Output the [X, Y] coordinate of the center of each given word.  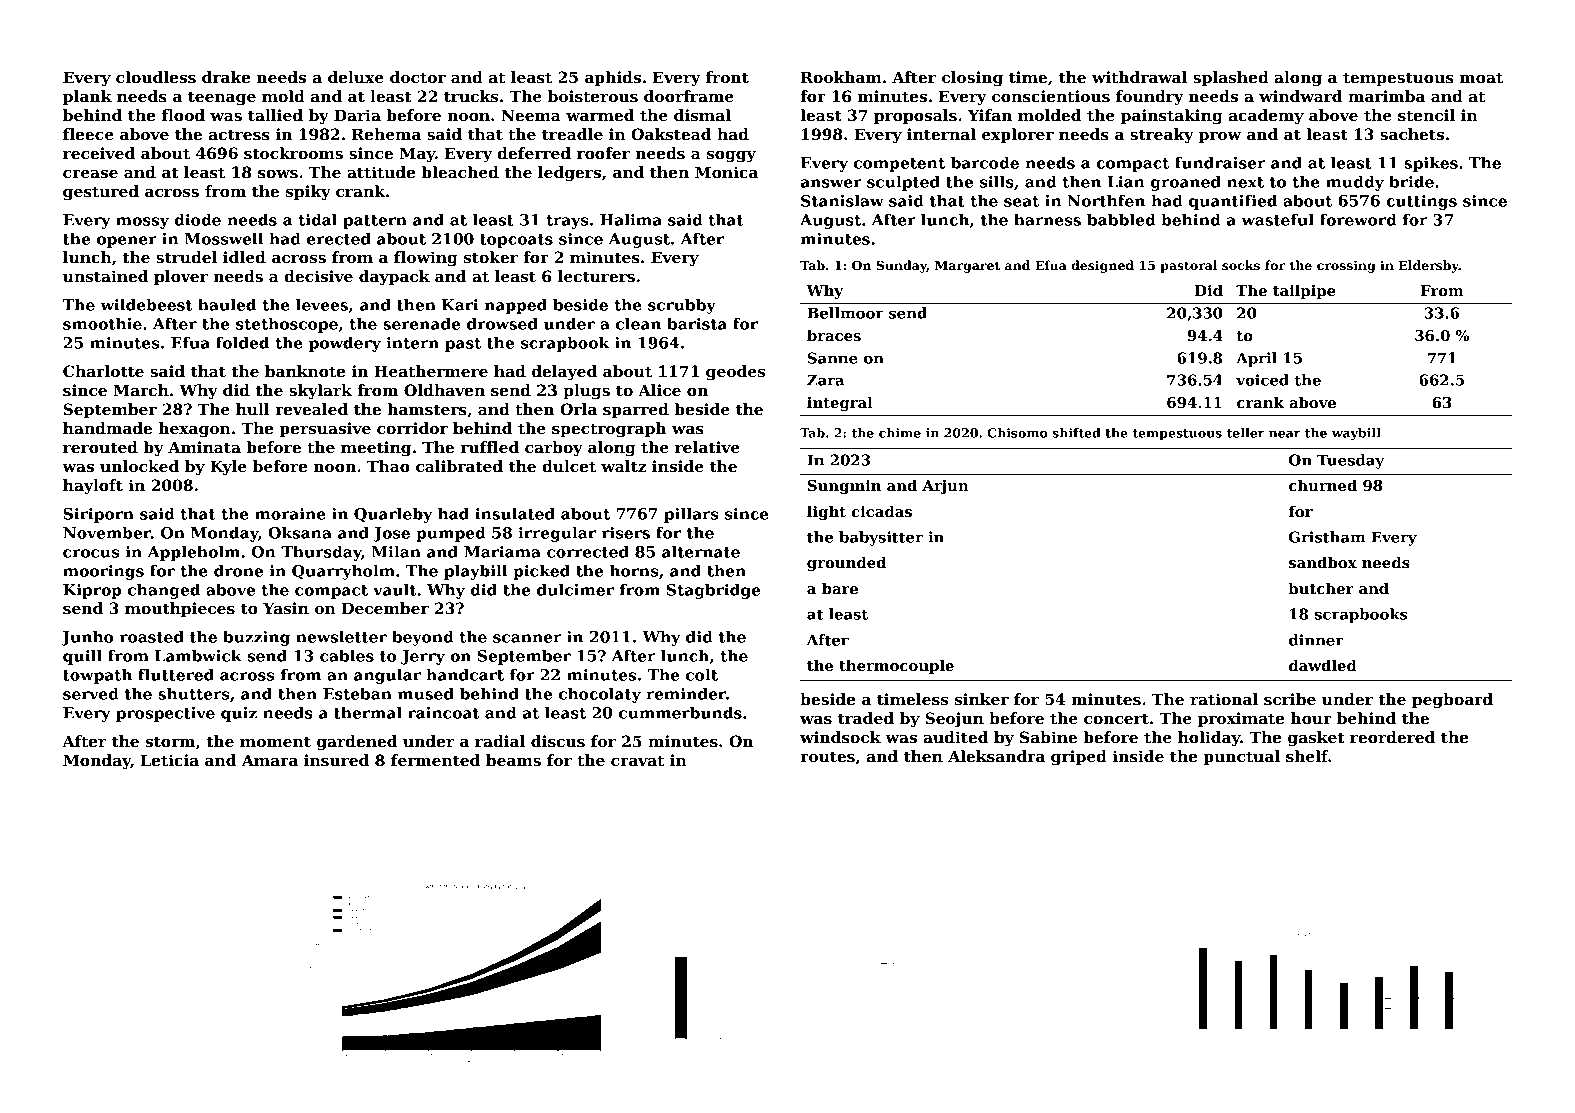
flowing [426, 259]
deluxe [356, 77]
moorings [103, 572]
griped [1079, 758]
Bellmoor [845, 313]
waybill [1356, 434]
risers [626, 533]
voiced [1262, 380]
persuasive [325, 429]
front [727, 77]
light [826, 512]
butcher [1321, 588]
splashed [1231, 78]
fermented [435, 760]
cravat [637, 761]
